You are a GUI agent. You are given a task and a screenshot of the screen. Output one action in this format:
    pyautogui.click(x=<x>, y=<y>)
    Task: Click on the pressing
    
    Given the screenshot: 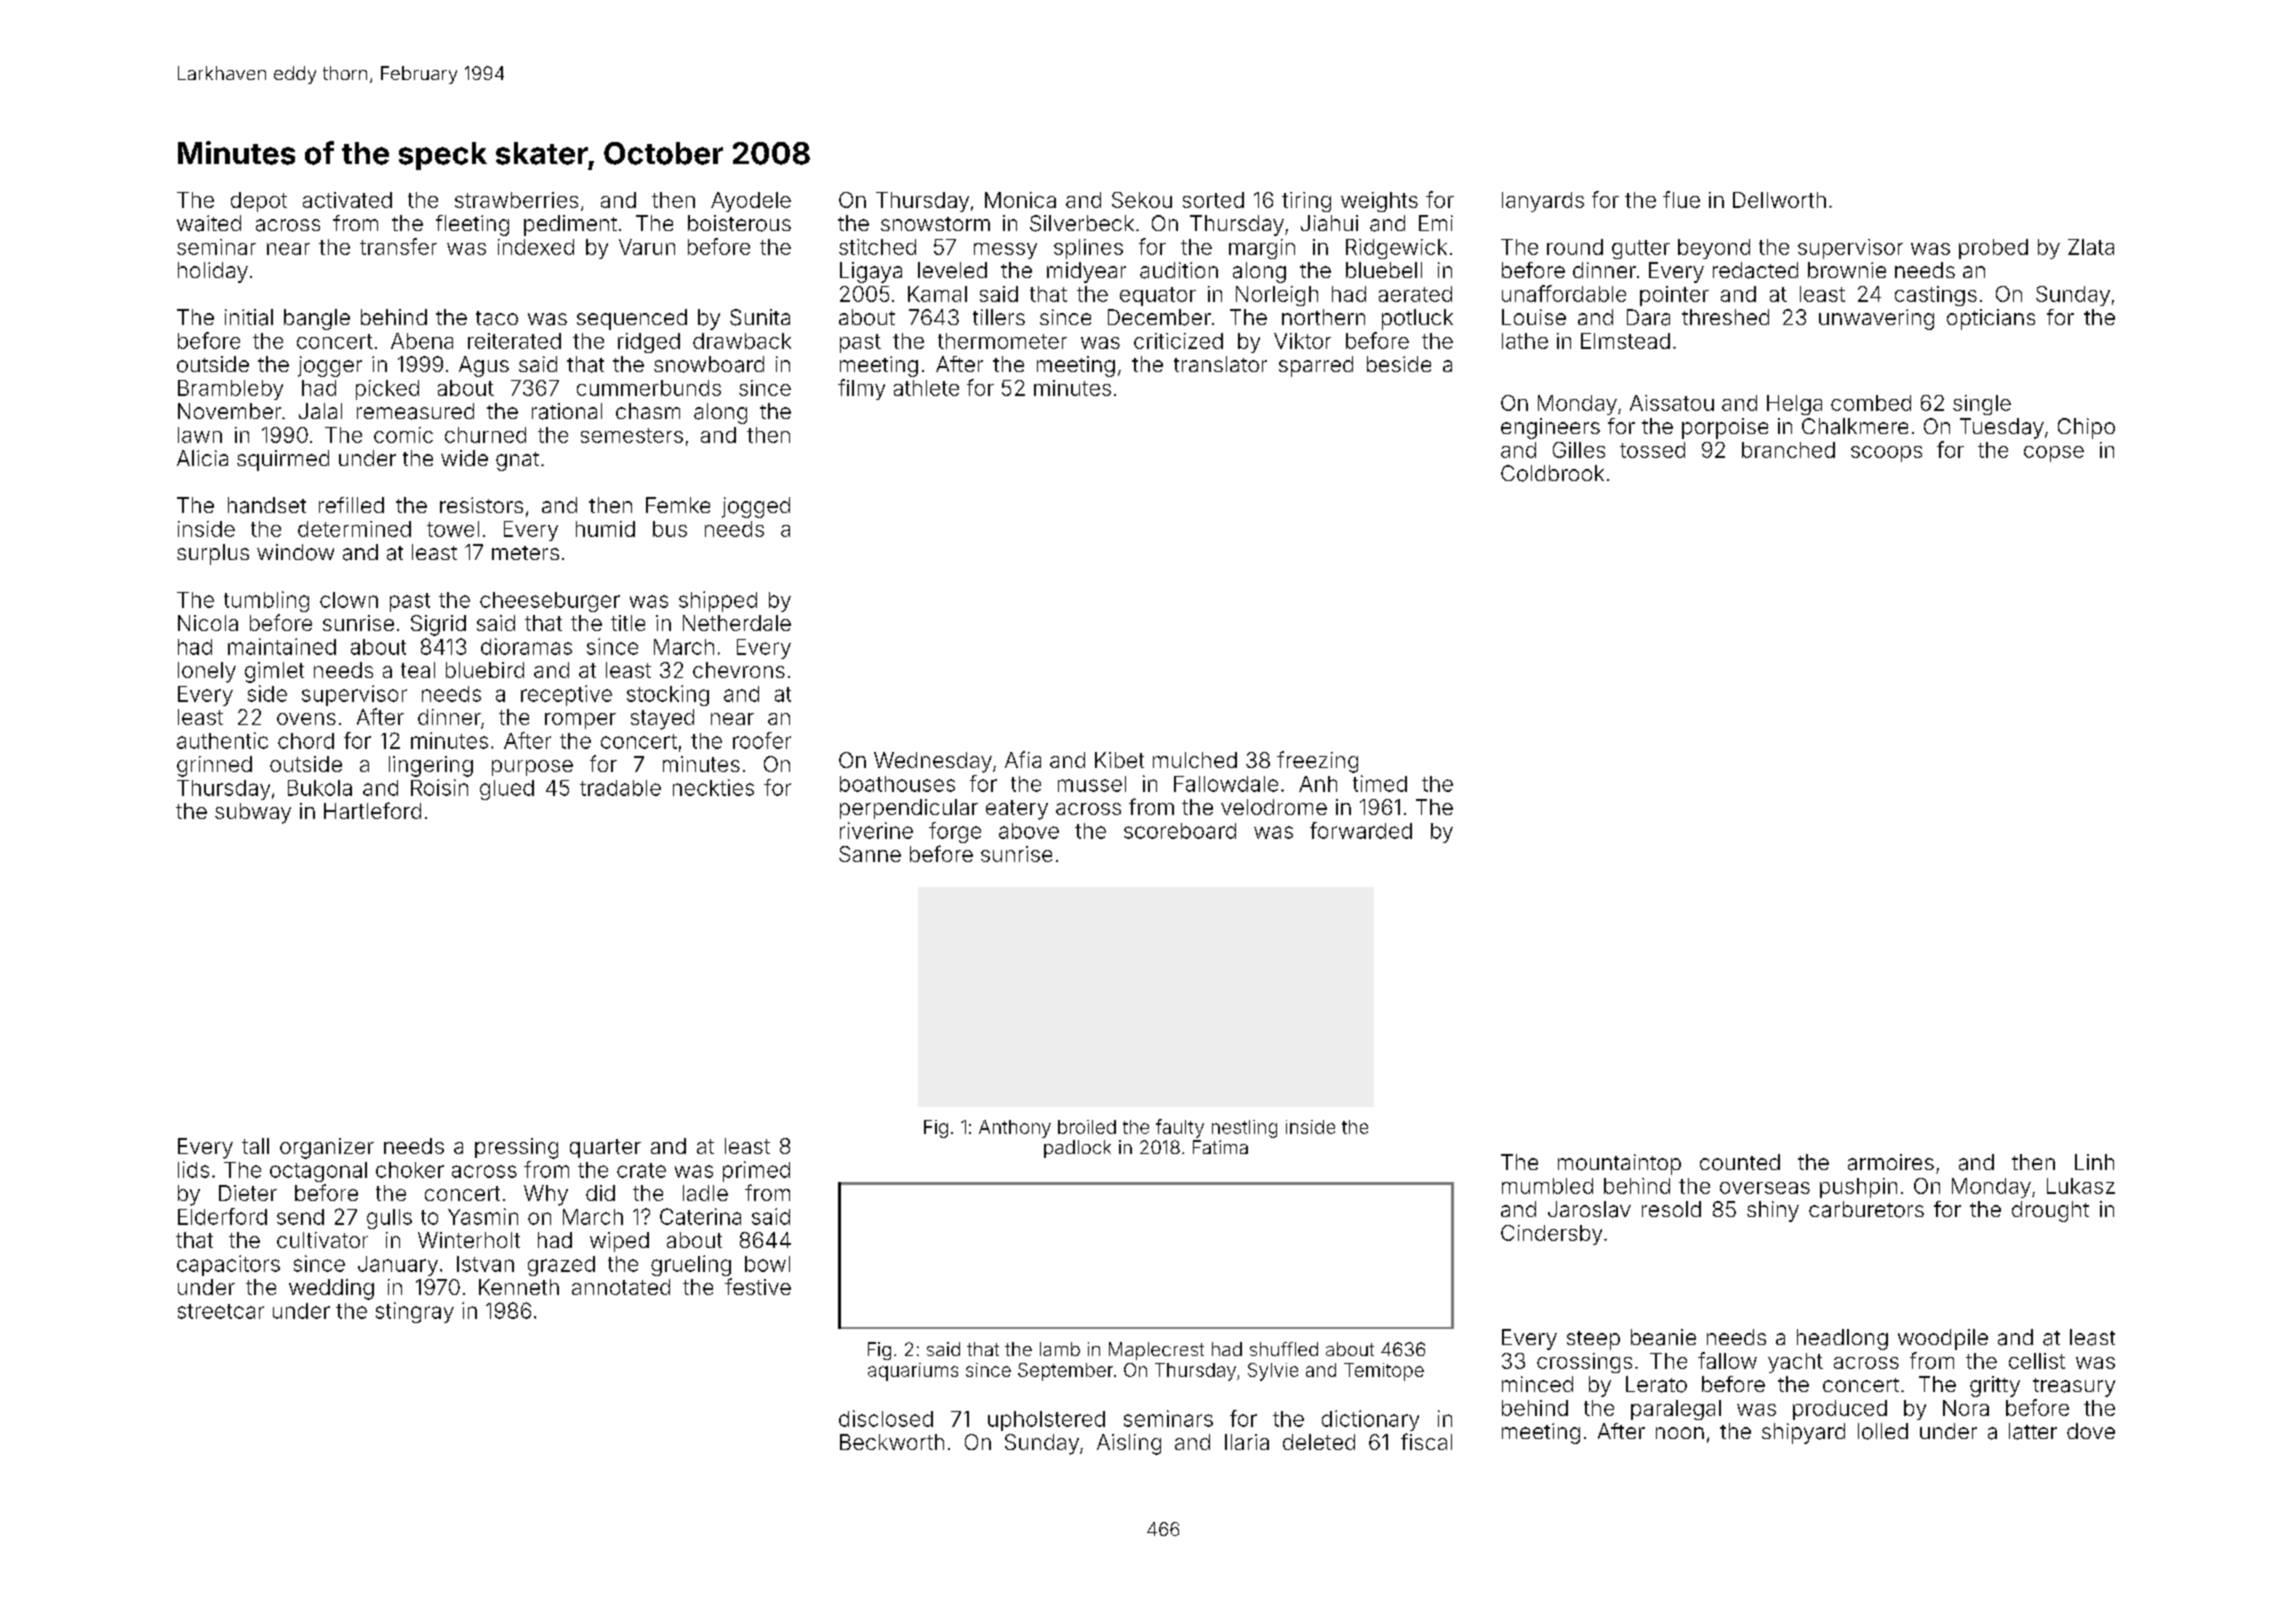 What is the action you would take?
    pyautogui.click(x=516, y=1148)
